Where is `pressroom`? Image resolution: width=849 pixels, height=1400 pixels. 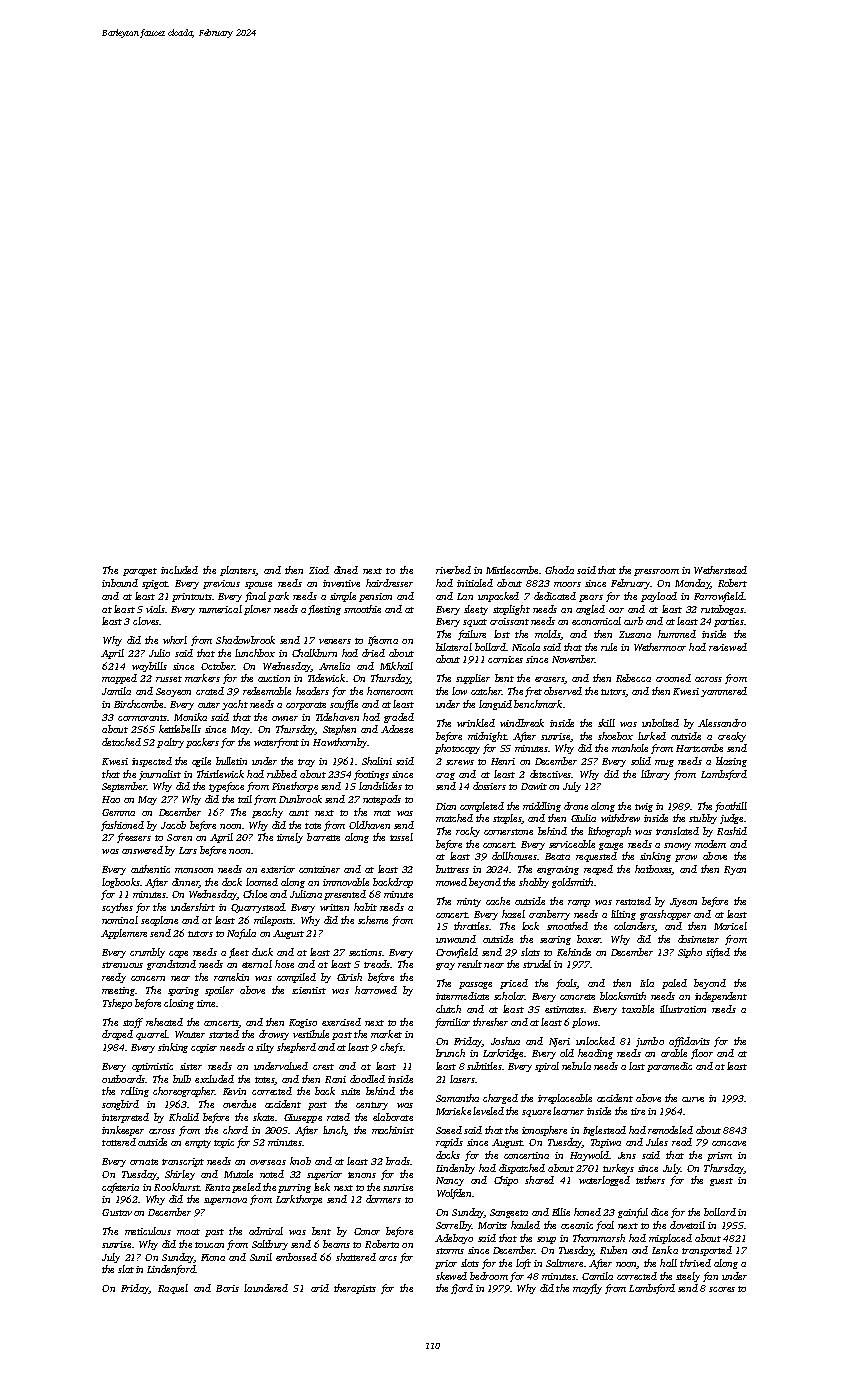
pressroom is located at coordinates (656, 572).
